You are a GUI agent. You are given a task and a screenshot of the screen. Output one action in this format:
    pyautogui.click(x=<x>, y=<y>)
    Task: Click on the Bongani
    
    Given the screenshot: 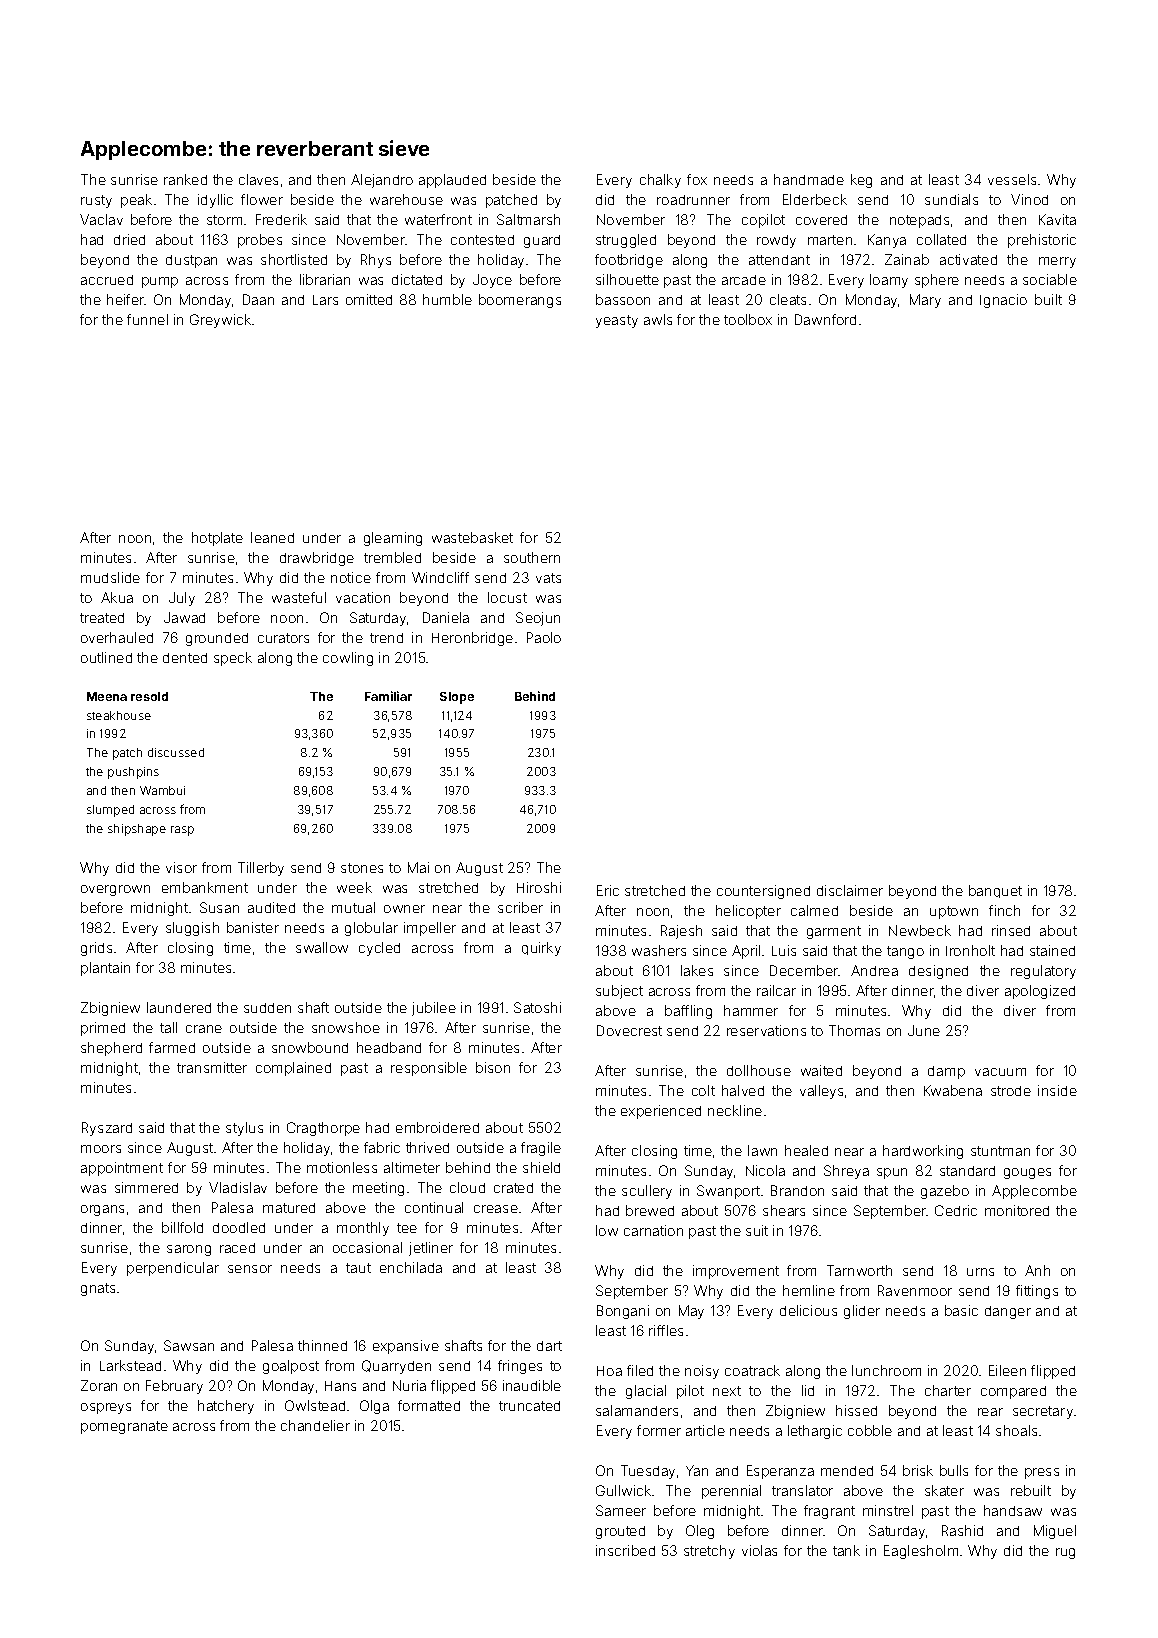 What is the action you would take?
    pyautogui.click(x=623, y=1312)
